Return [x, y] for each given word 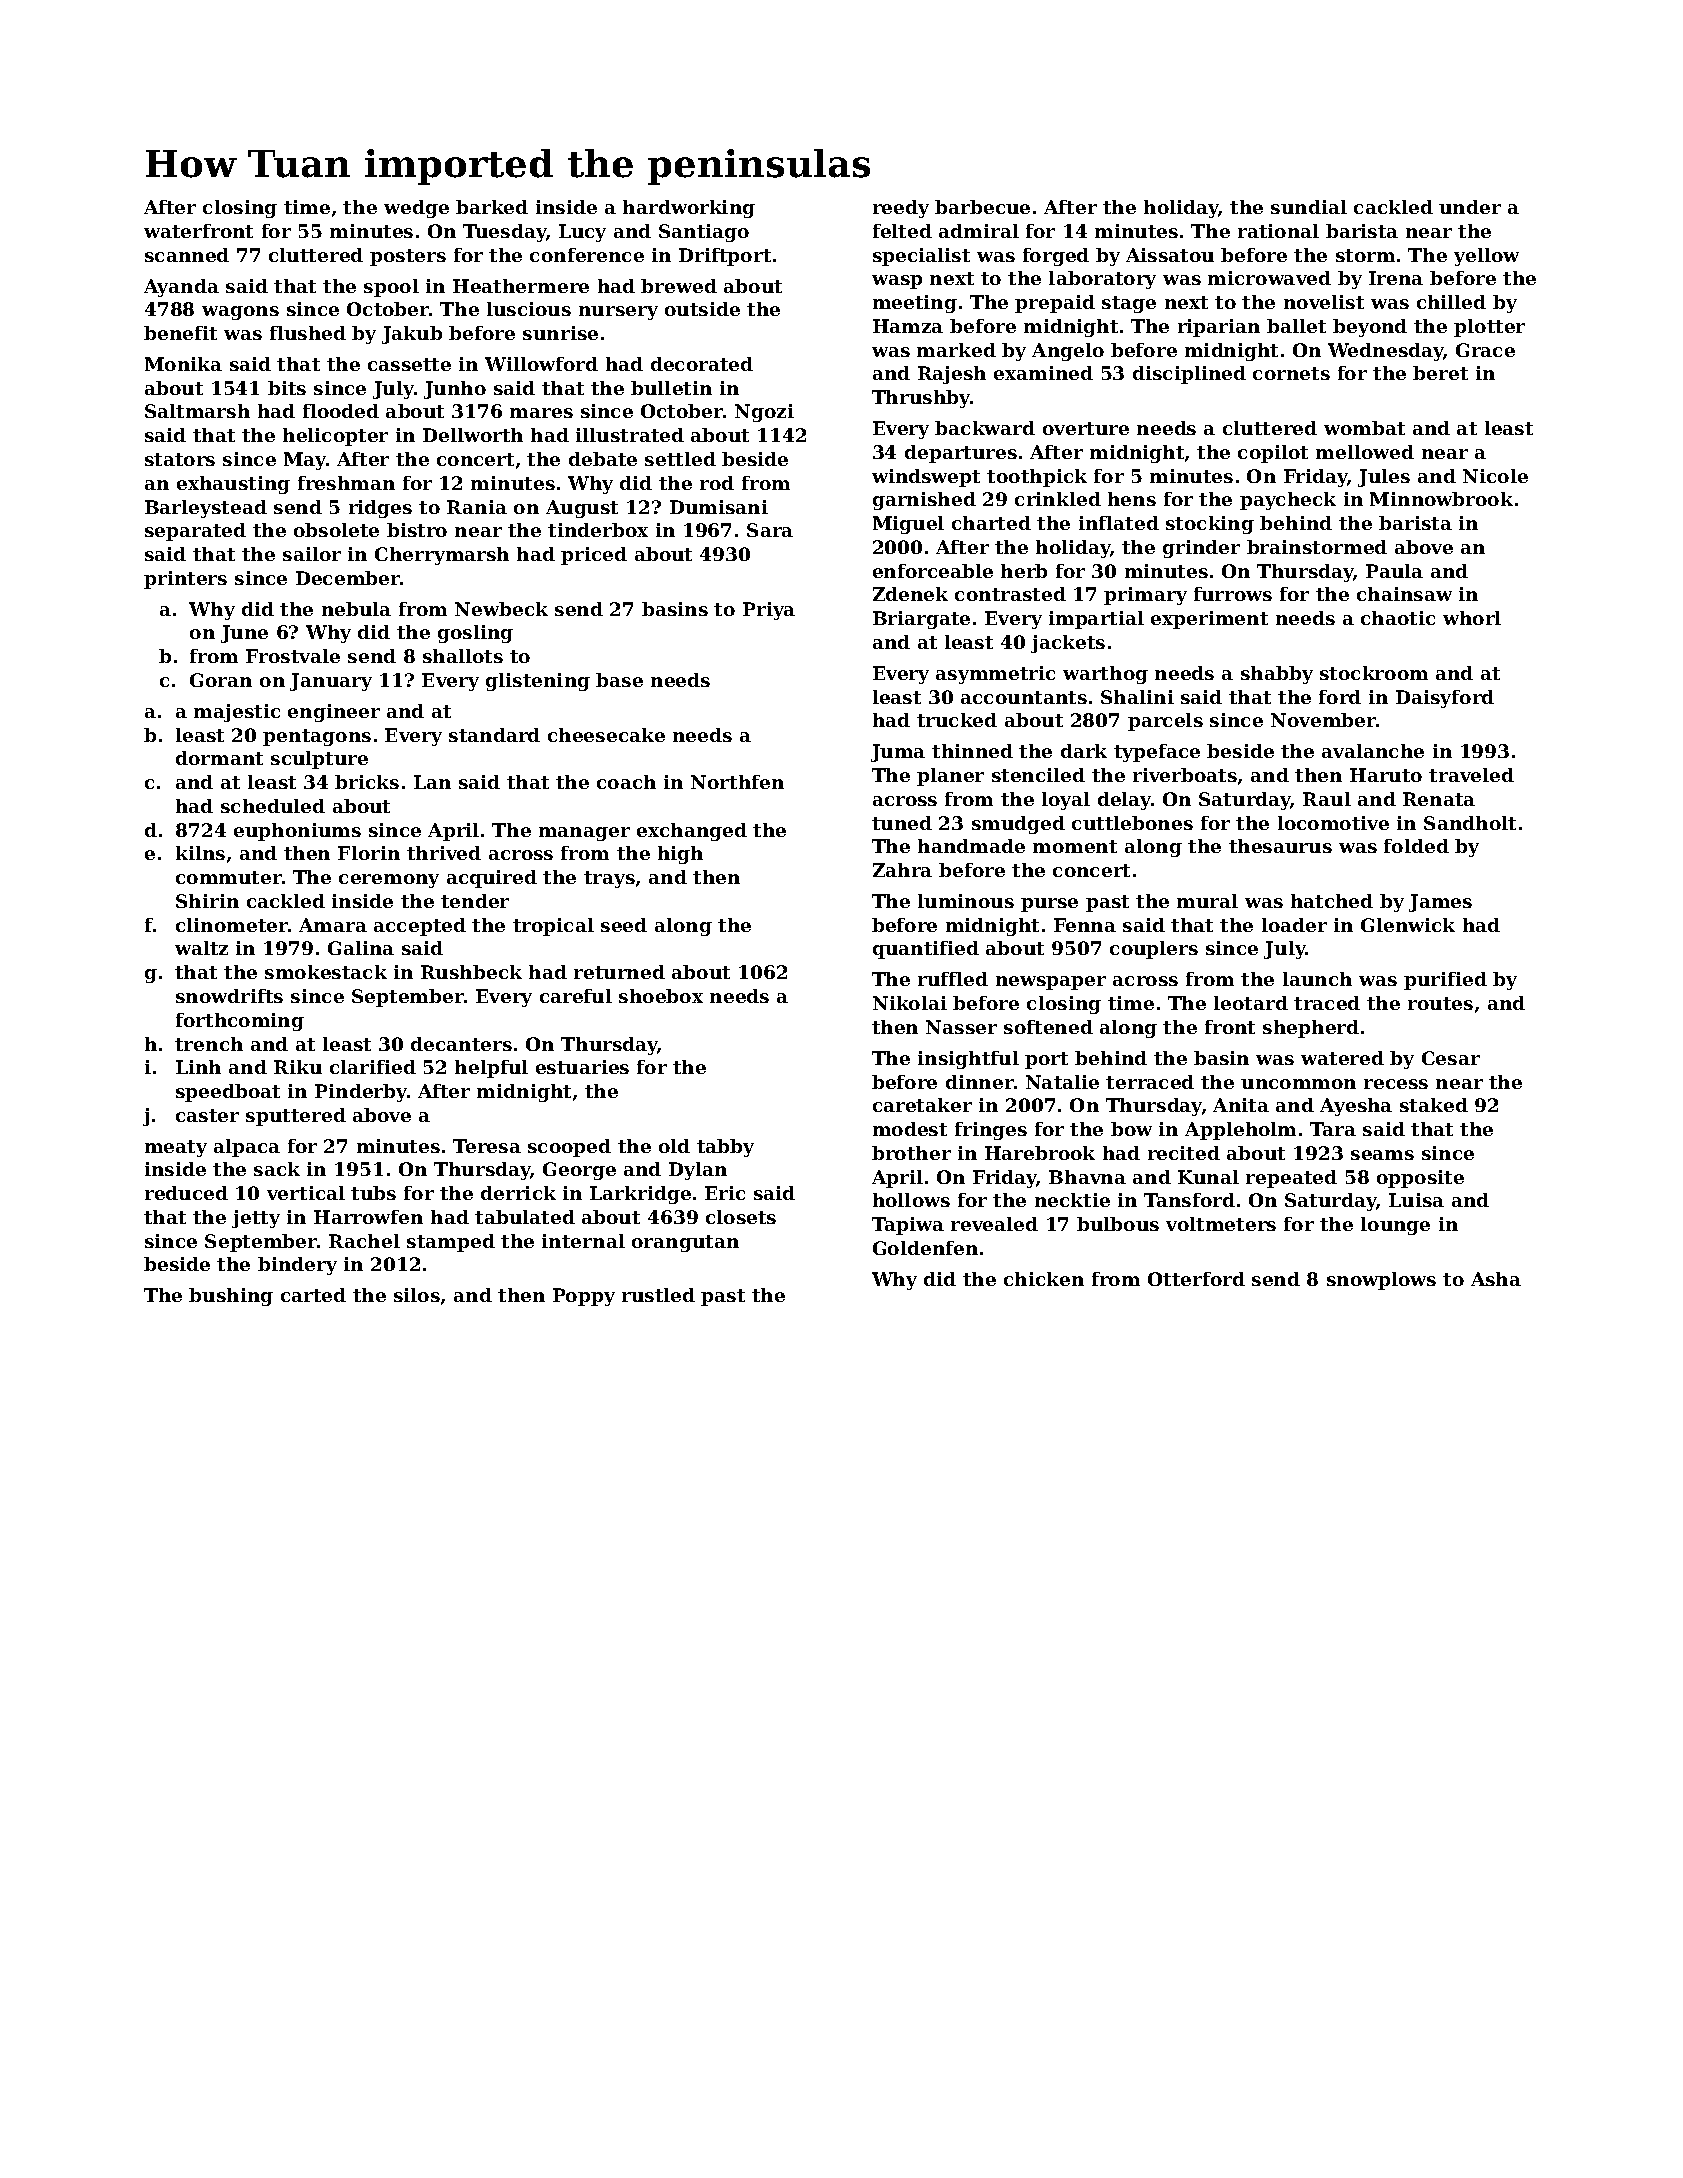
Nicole [1495, 476]
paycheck [1288, 501]
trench [209, 1044]
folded [1416, 846]
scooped [569, 1148]
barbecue [982, 207]
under [1470, 207]
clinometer [232, 925]
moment [1075, 846]
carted [313, 1295]
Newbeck [501, 609]
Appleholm [1240, 1131]
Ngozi [764, 413]
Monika [183, 364]
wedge [416, 209]
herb [1024, 571]
